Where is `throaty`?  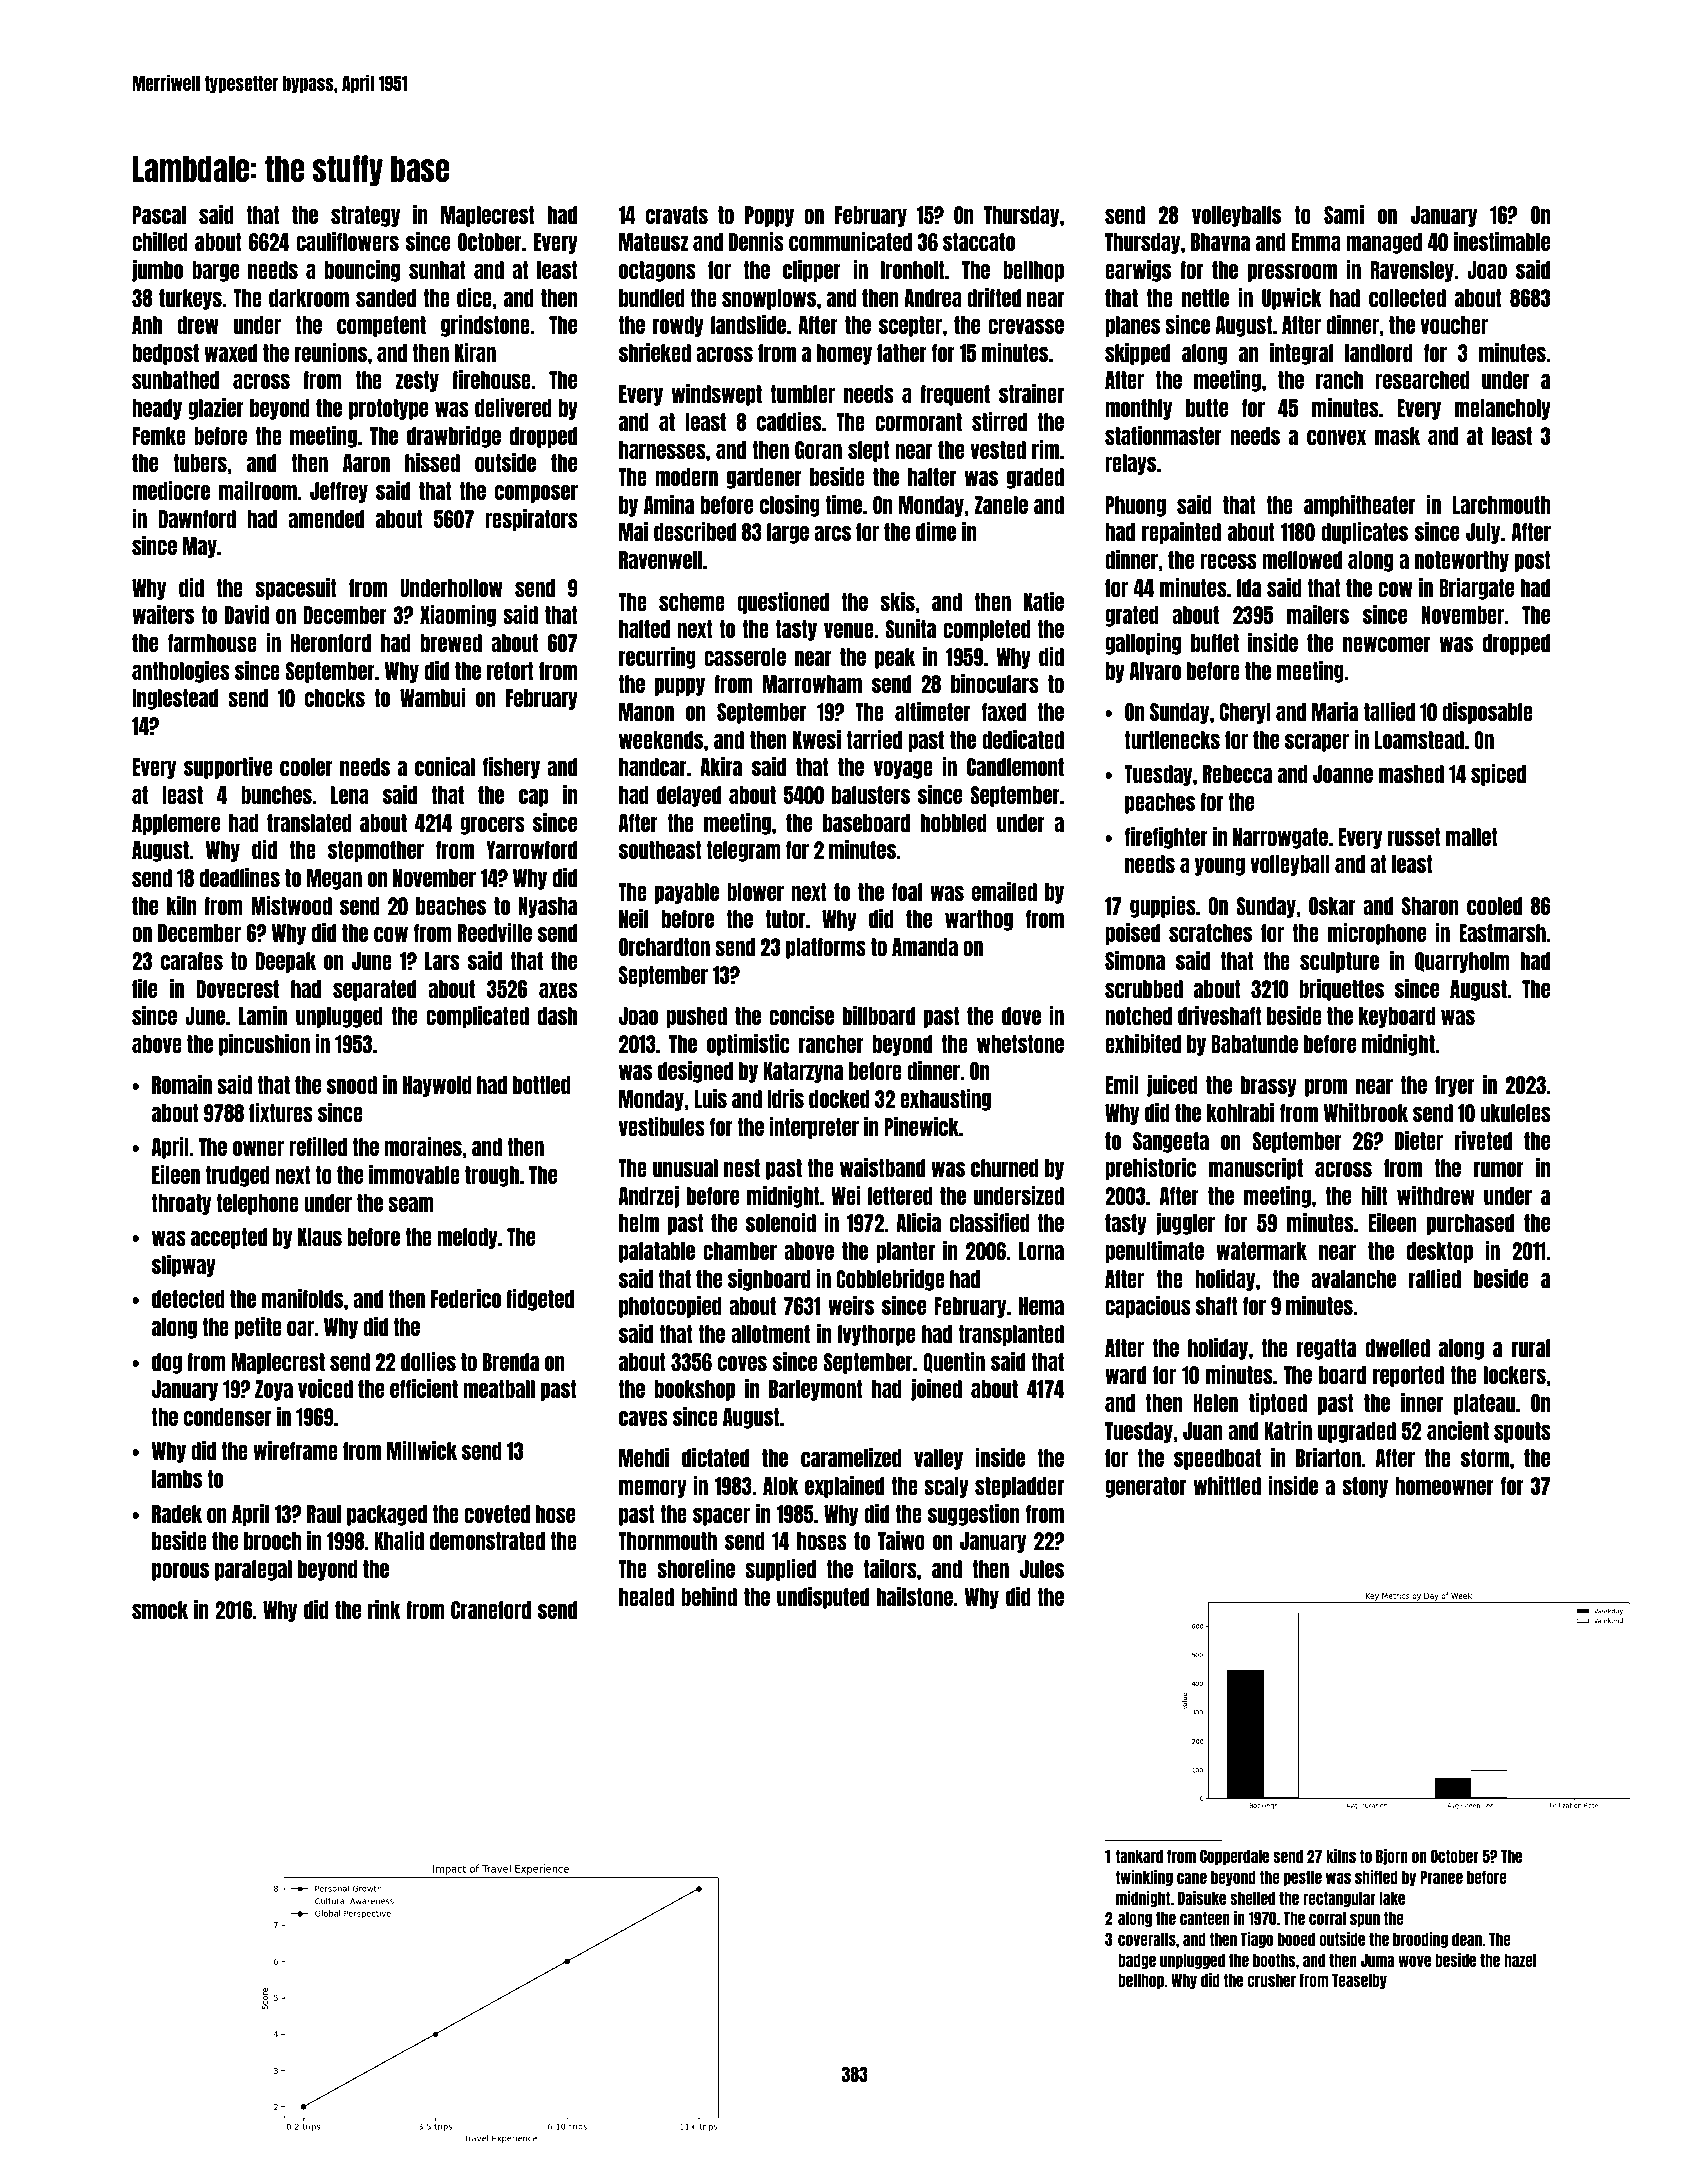
throaty is located at coordinates (181, 1204).
